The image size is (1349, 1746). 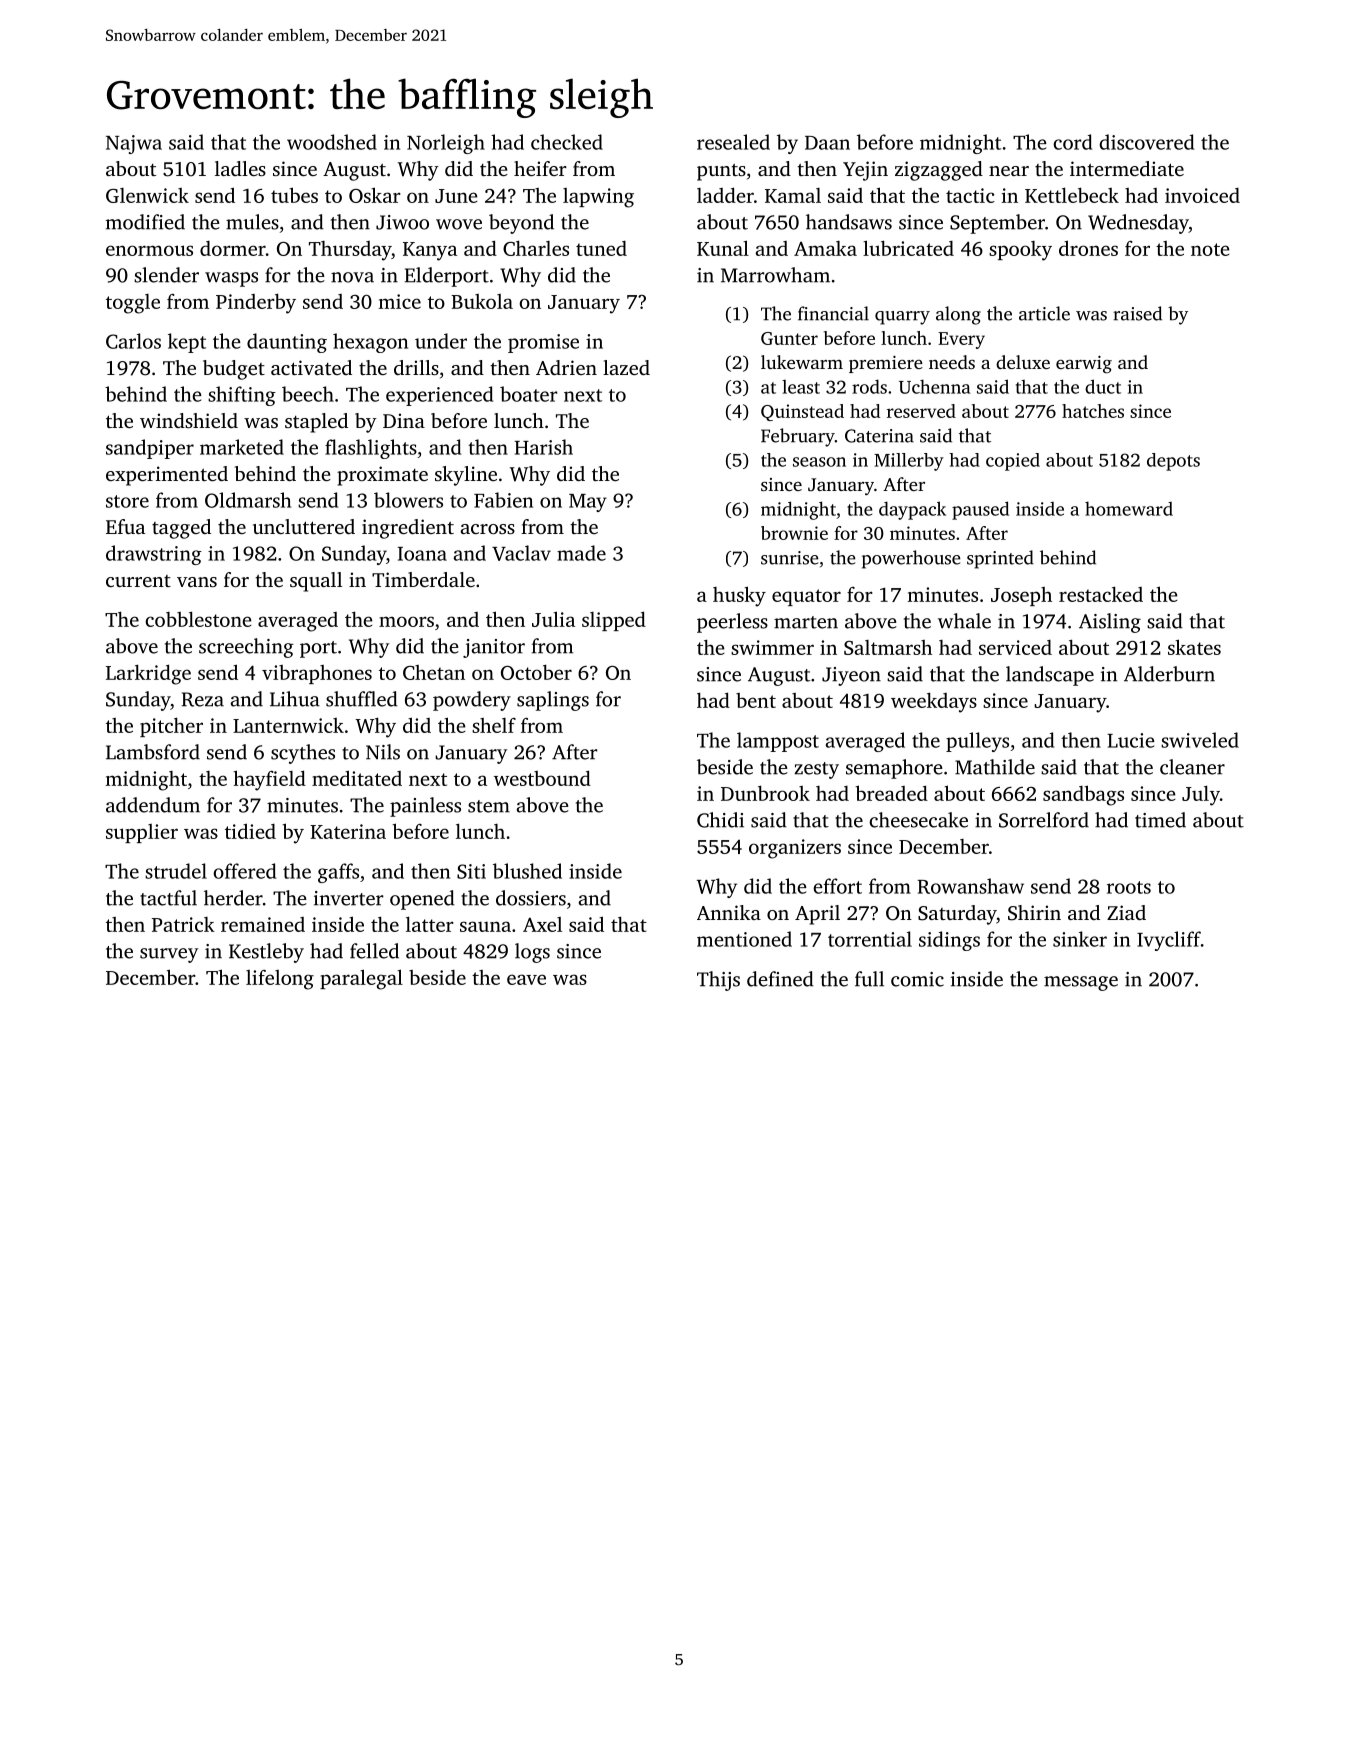 I want to click on February, so click(x=798, y=437).
